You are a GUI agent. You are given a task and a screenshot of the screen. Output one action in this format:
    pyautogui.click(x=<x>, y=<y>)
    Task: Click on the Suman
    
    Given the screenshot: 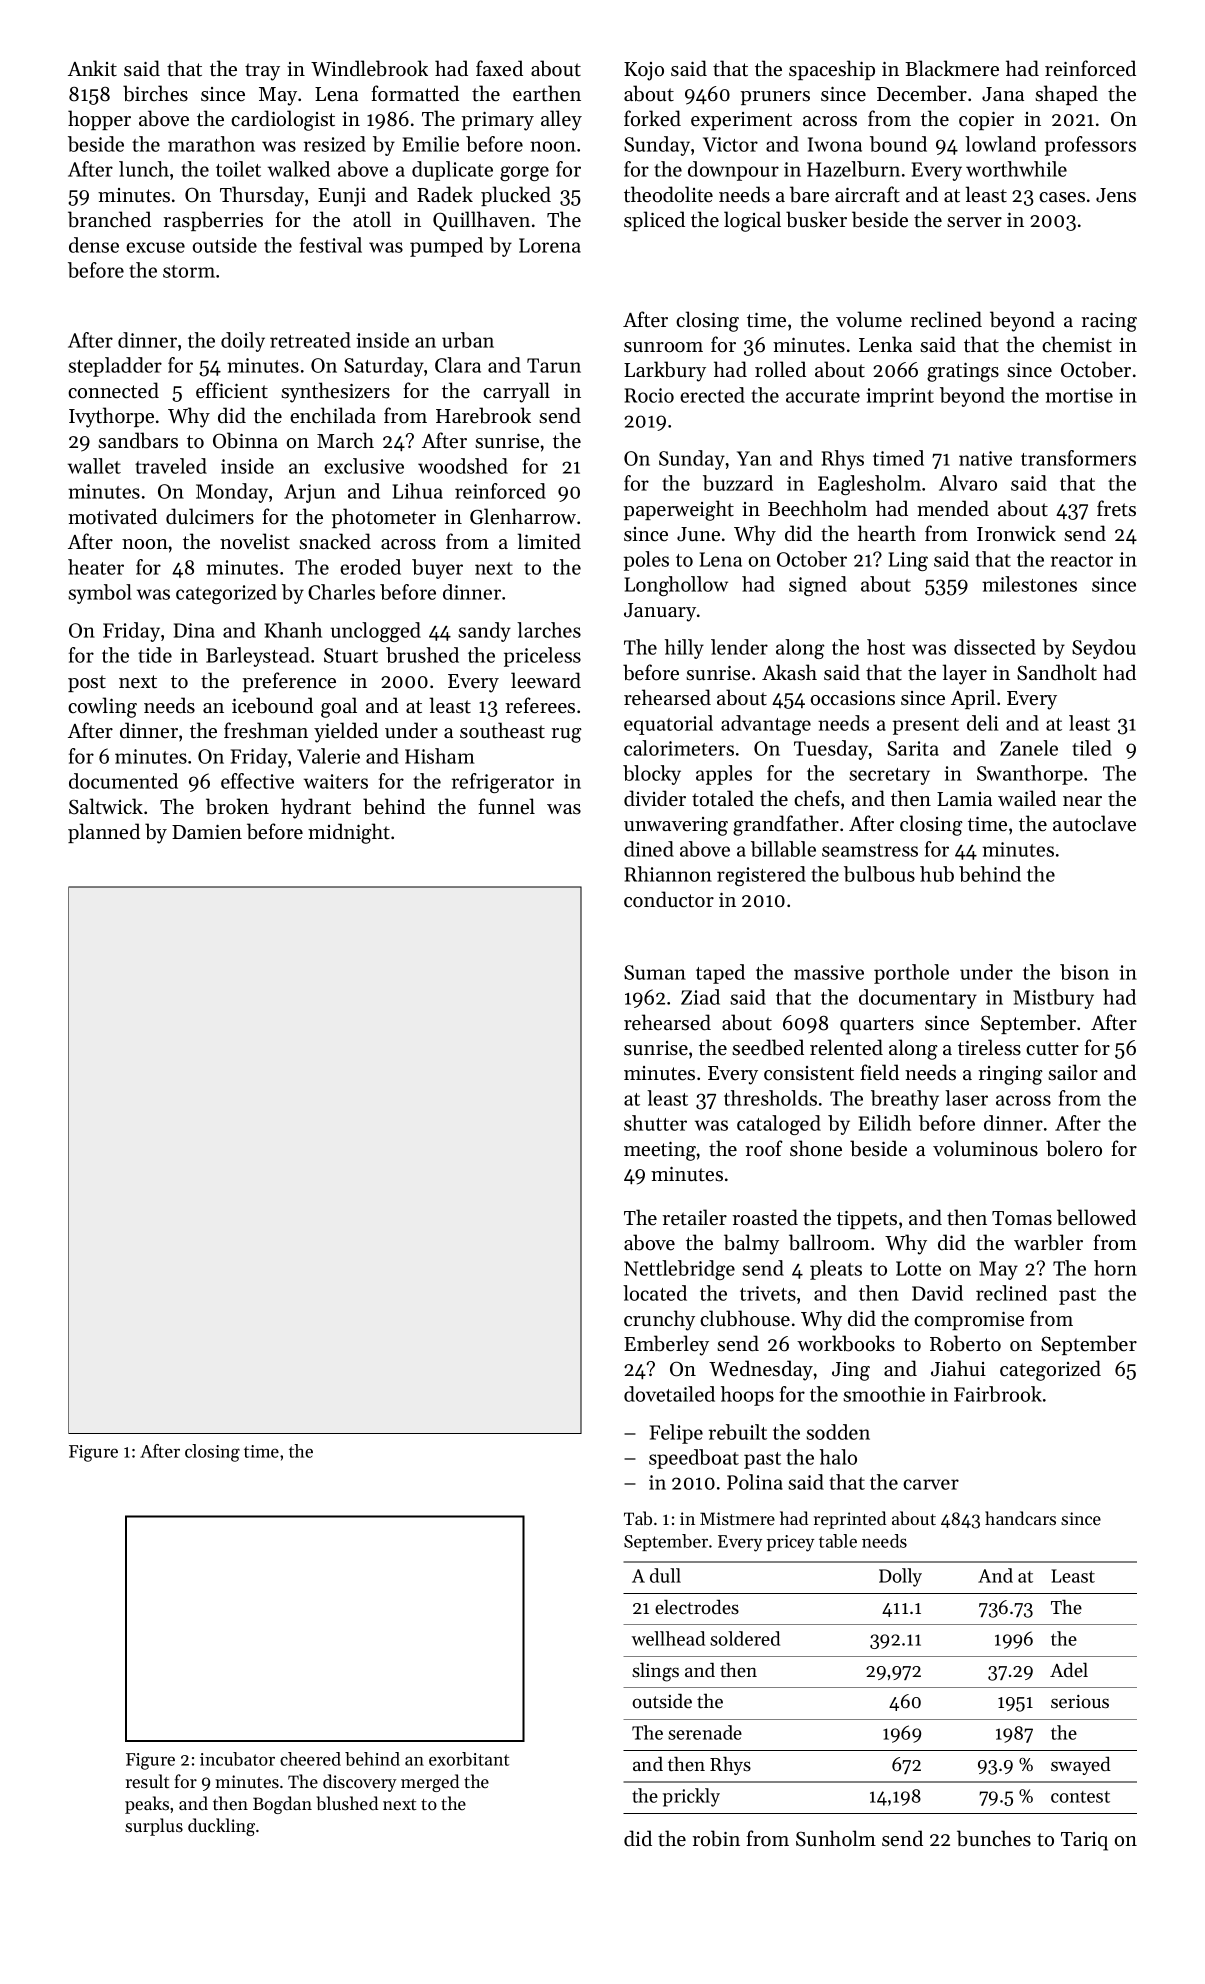 What is the action you would take?
    pyautogui.click(x=655, y=972)
